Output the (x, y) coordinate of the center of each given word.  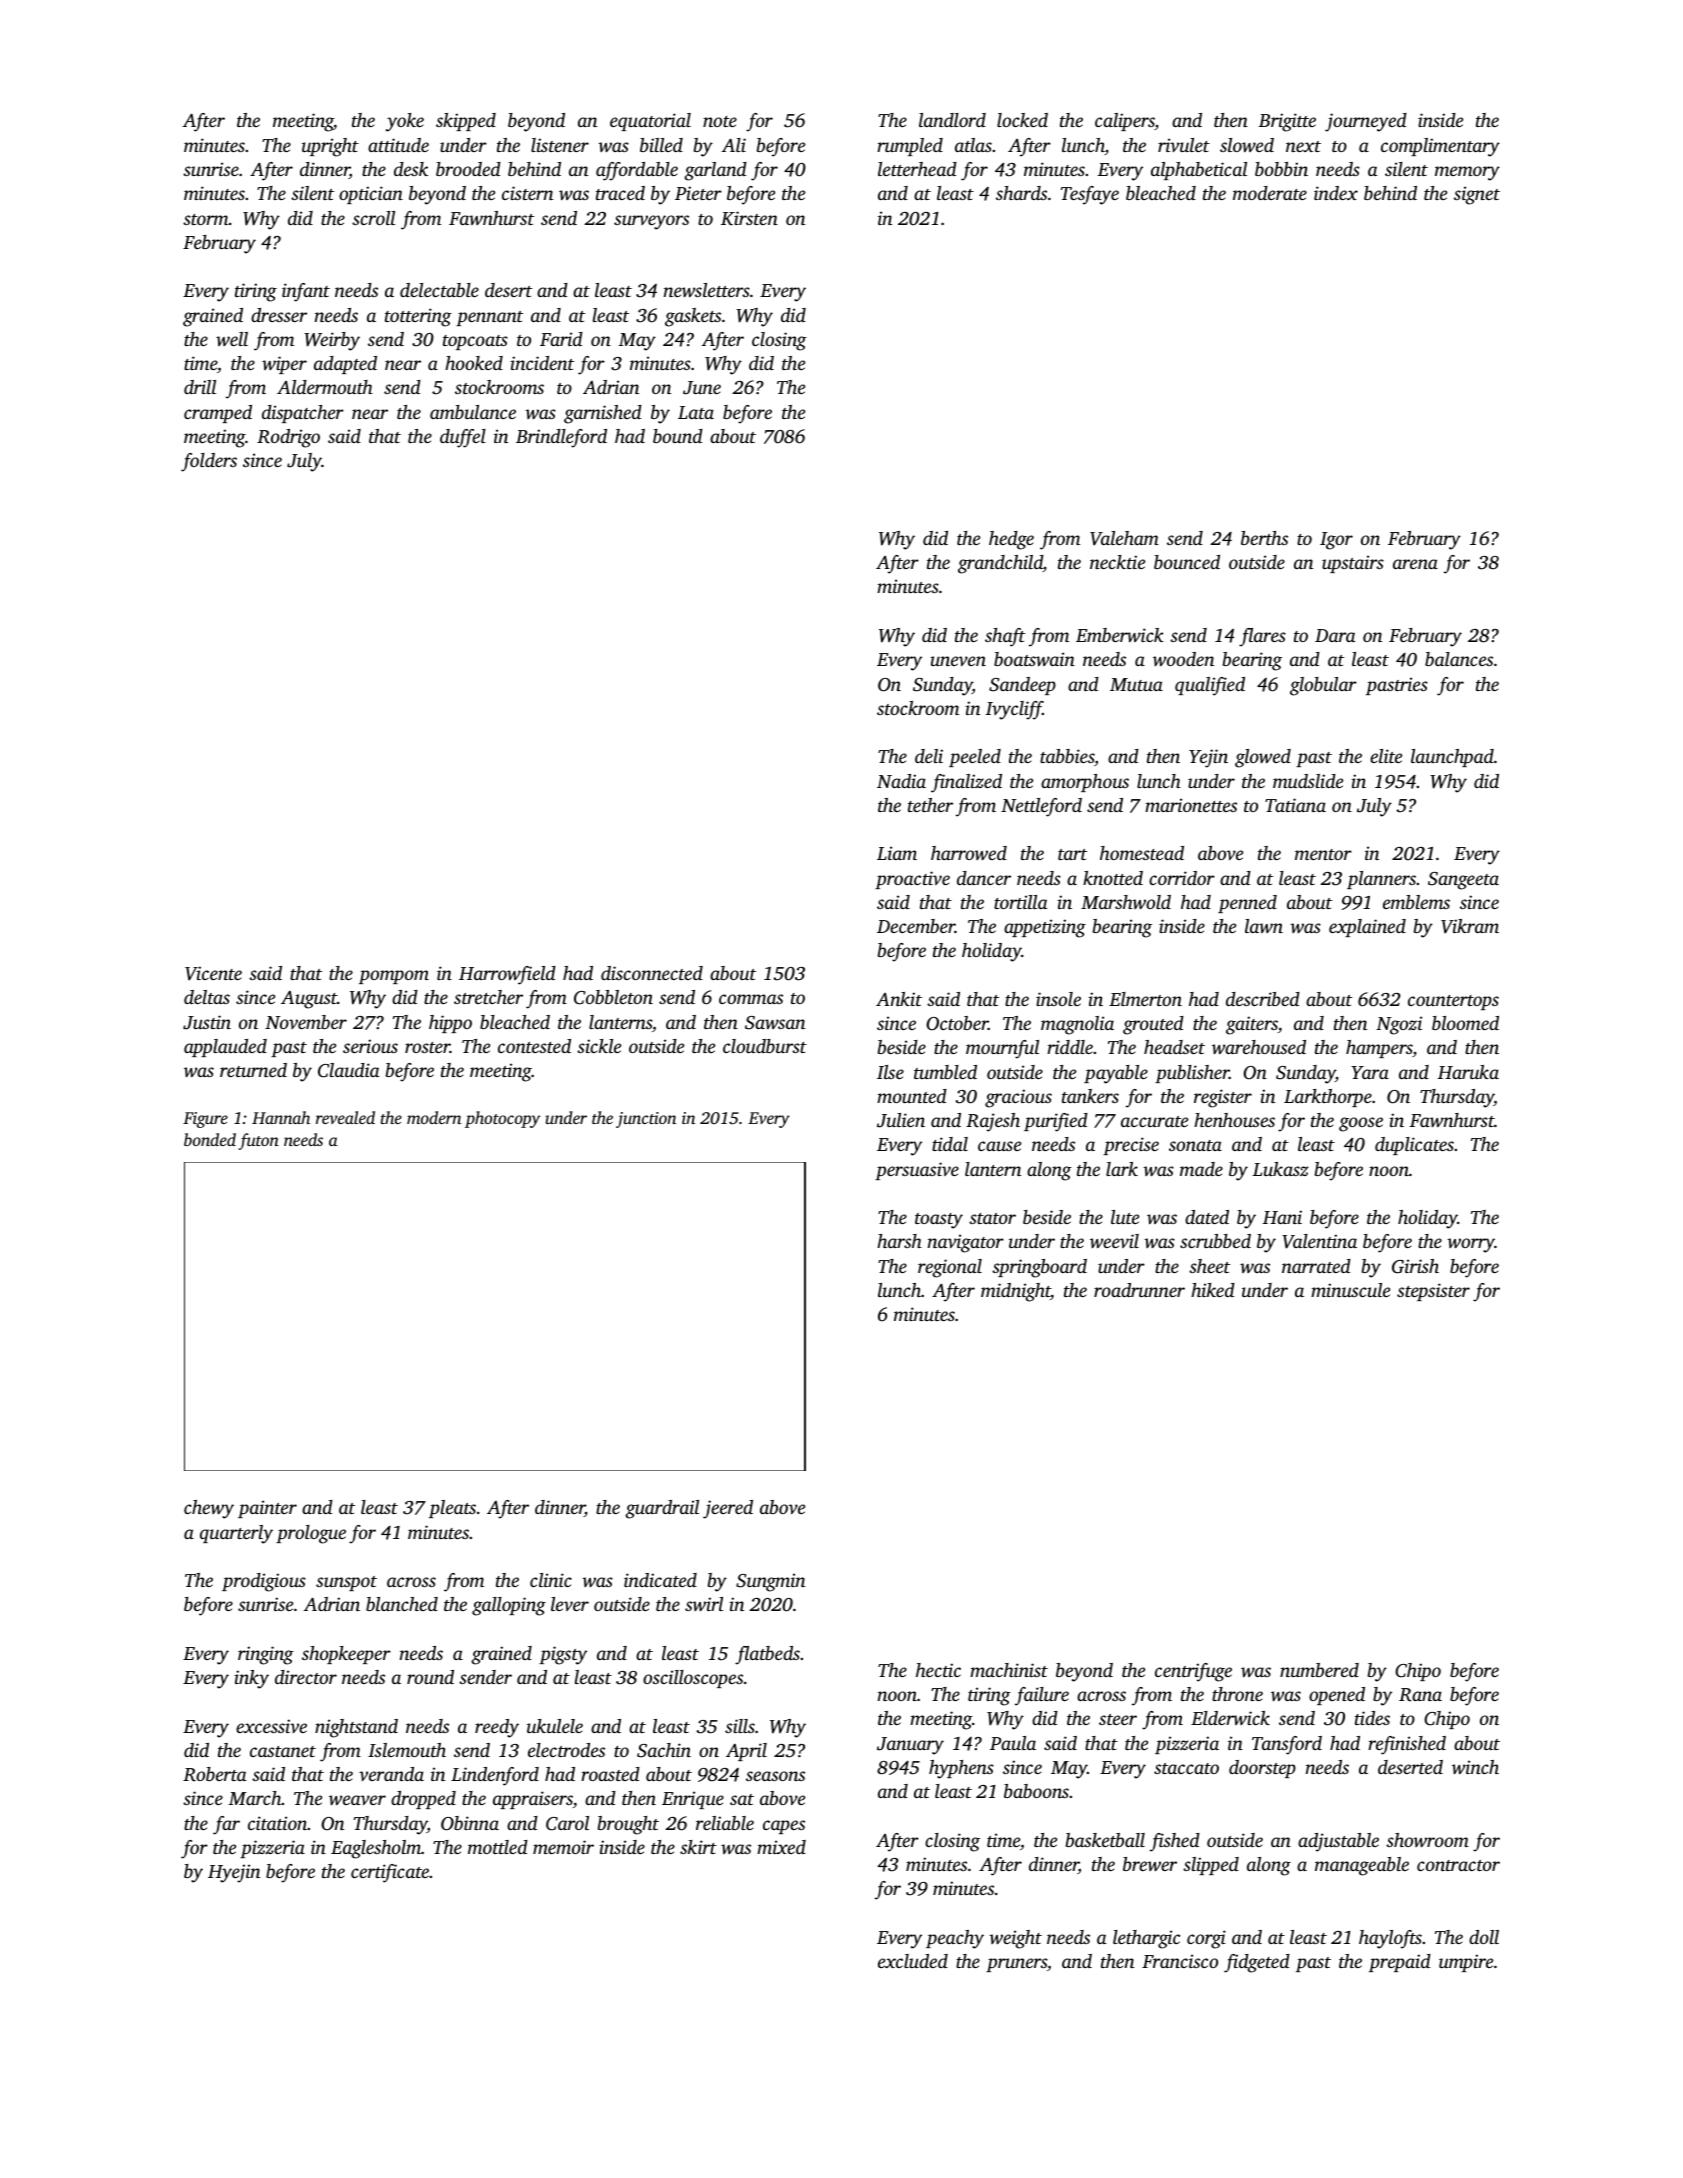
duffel (463, 438)
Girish (1415, 1266)
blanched (402, 1604)
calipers (1125, 122)
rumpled (910, 147)
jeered (728, 1509)
